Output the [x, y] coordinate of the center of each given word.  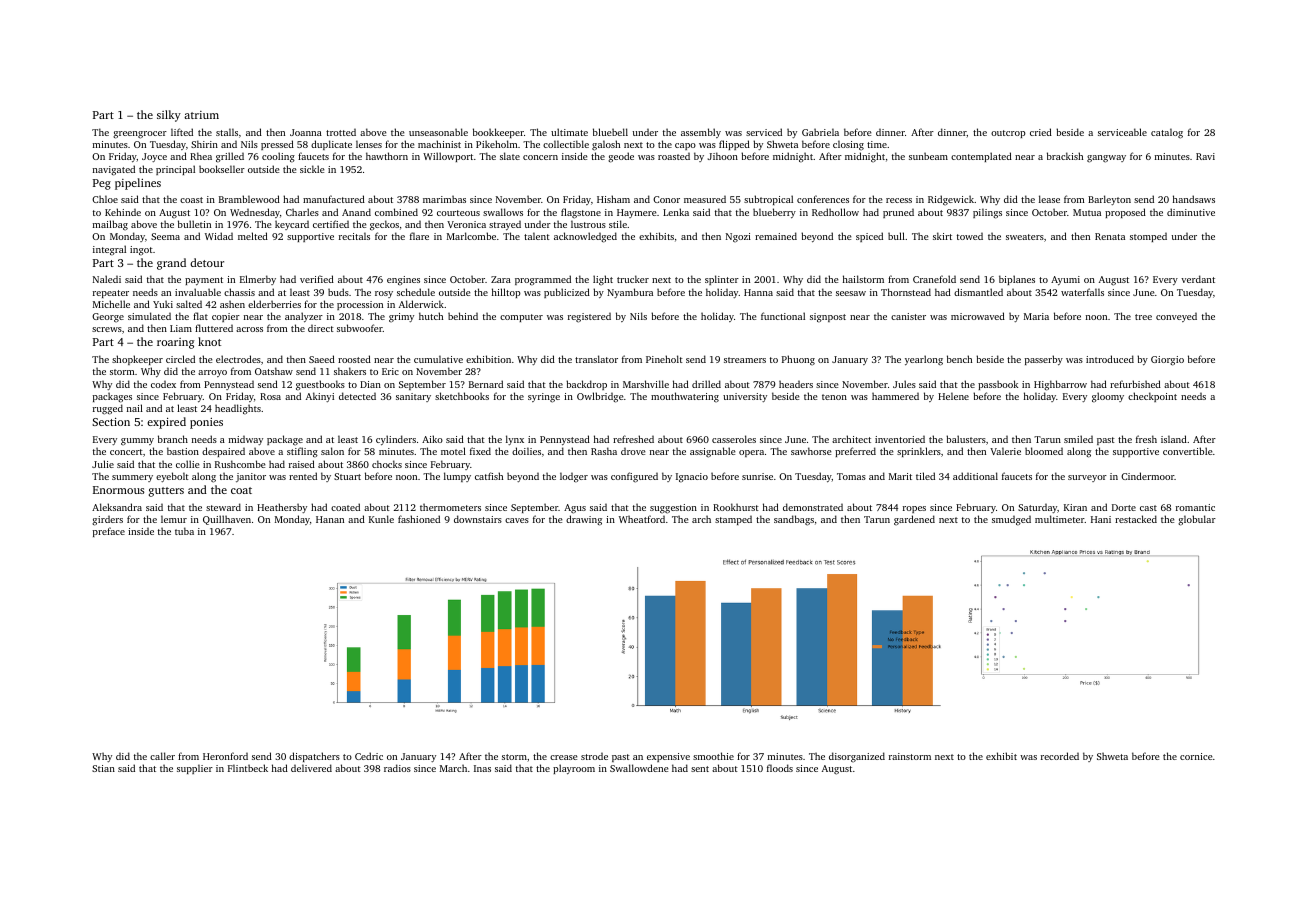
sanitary [413, 397]
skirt [942, 236]
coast [191, 200]
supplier [195, 769]
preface [109, 532]
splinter [722, 280]
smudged [1011, 521]
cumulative [438, 359]
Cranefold [934, 279]
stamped [733, 520]
